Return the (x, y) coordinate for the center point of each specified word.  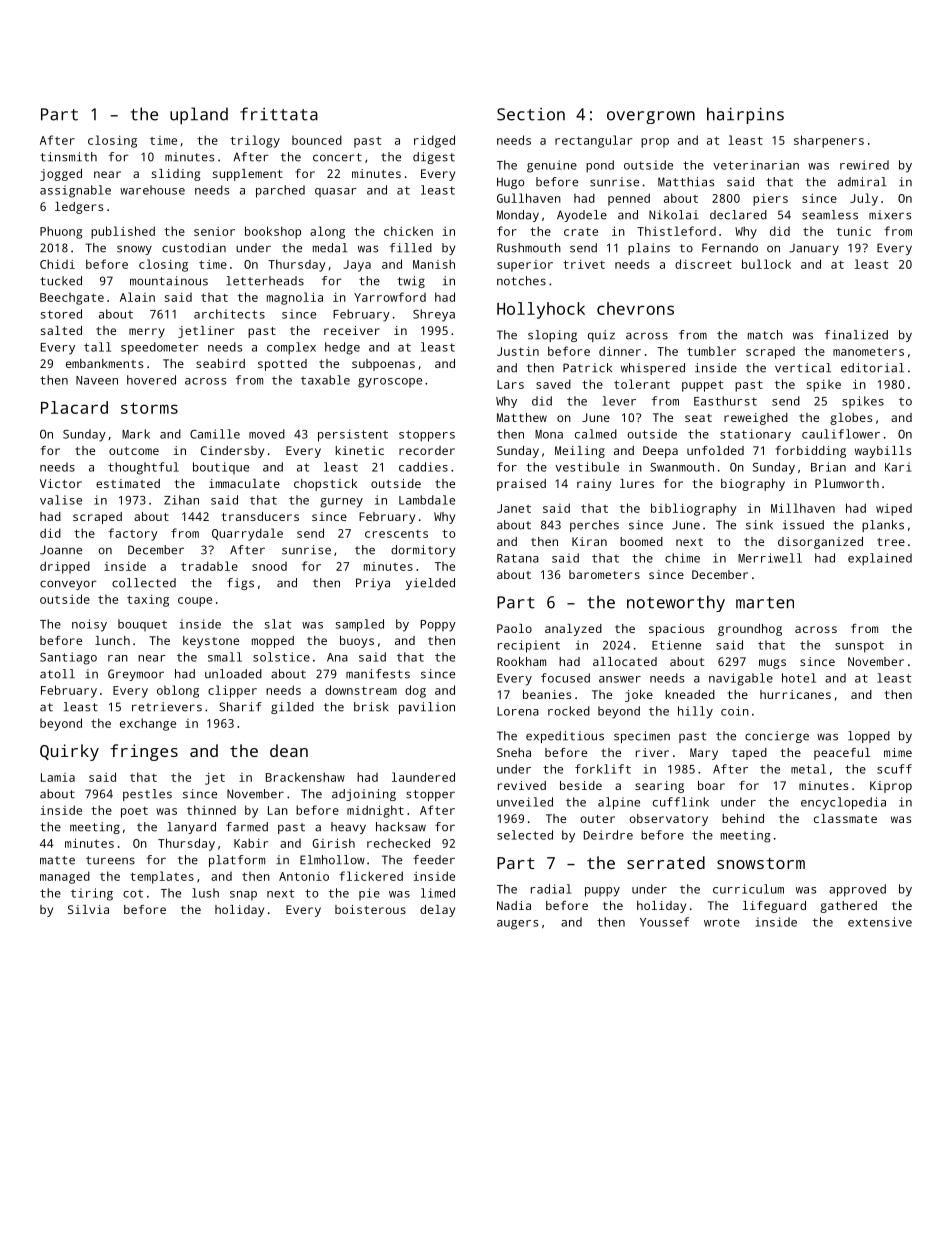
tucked (61, 281)
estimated (128, 483)
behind (743, 818)
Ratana (518, 558)
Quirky (69, 752)
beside (581, 785)
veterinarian (756, 165)
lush (205, 893)
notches (521, 281)
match (765, 335)
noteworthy (676, 603)
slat (278, 624)
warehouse (152, 190)
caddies (423, 467)
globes (851, 419)
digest (434, 158)
